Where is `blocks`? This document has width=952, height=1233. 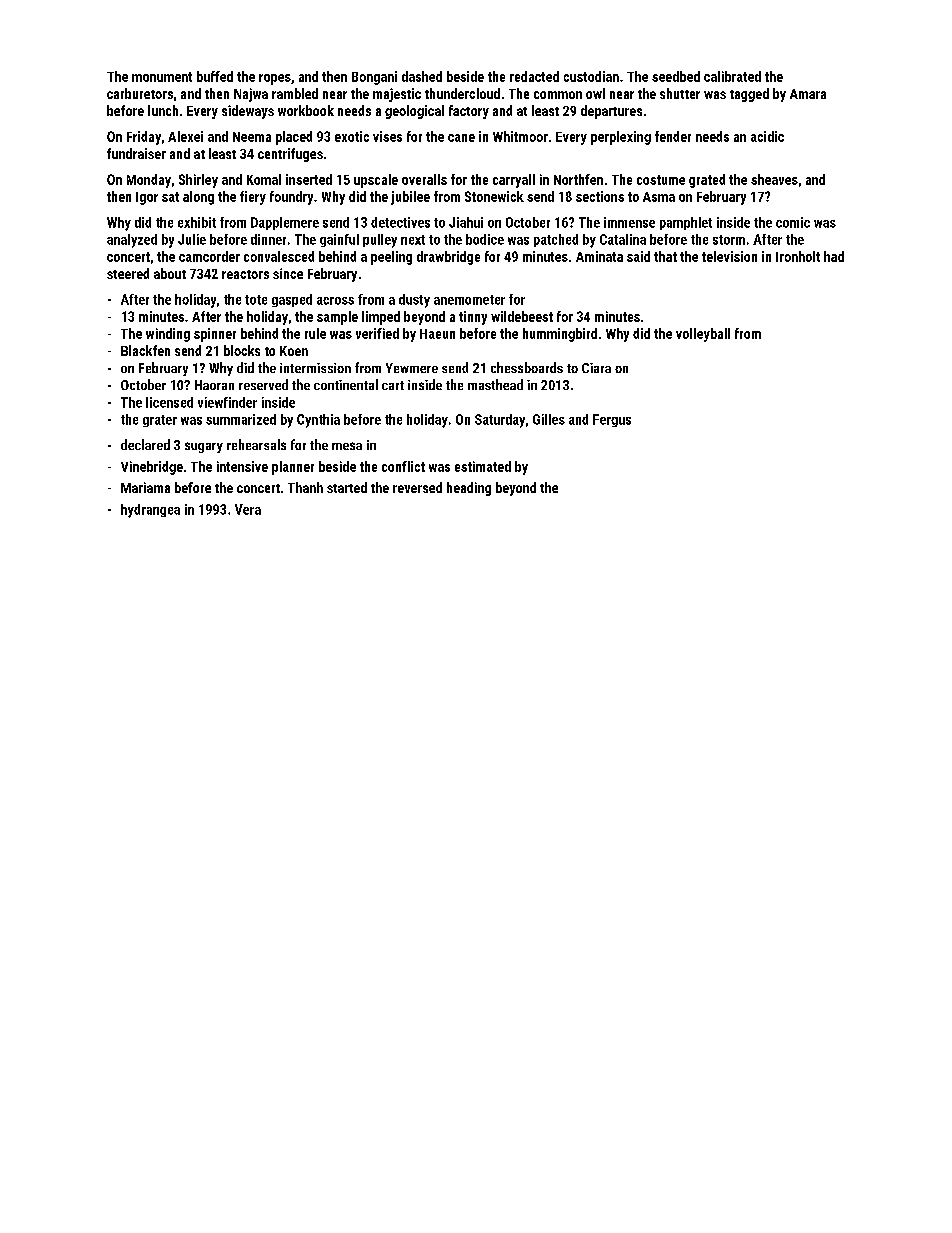 blocks is located at coordinates (242, 350).
